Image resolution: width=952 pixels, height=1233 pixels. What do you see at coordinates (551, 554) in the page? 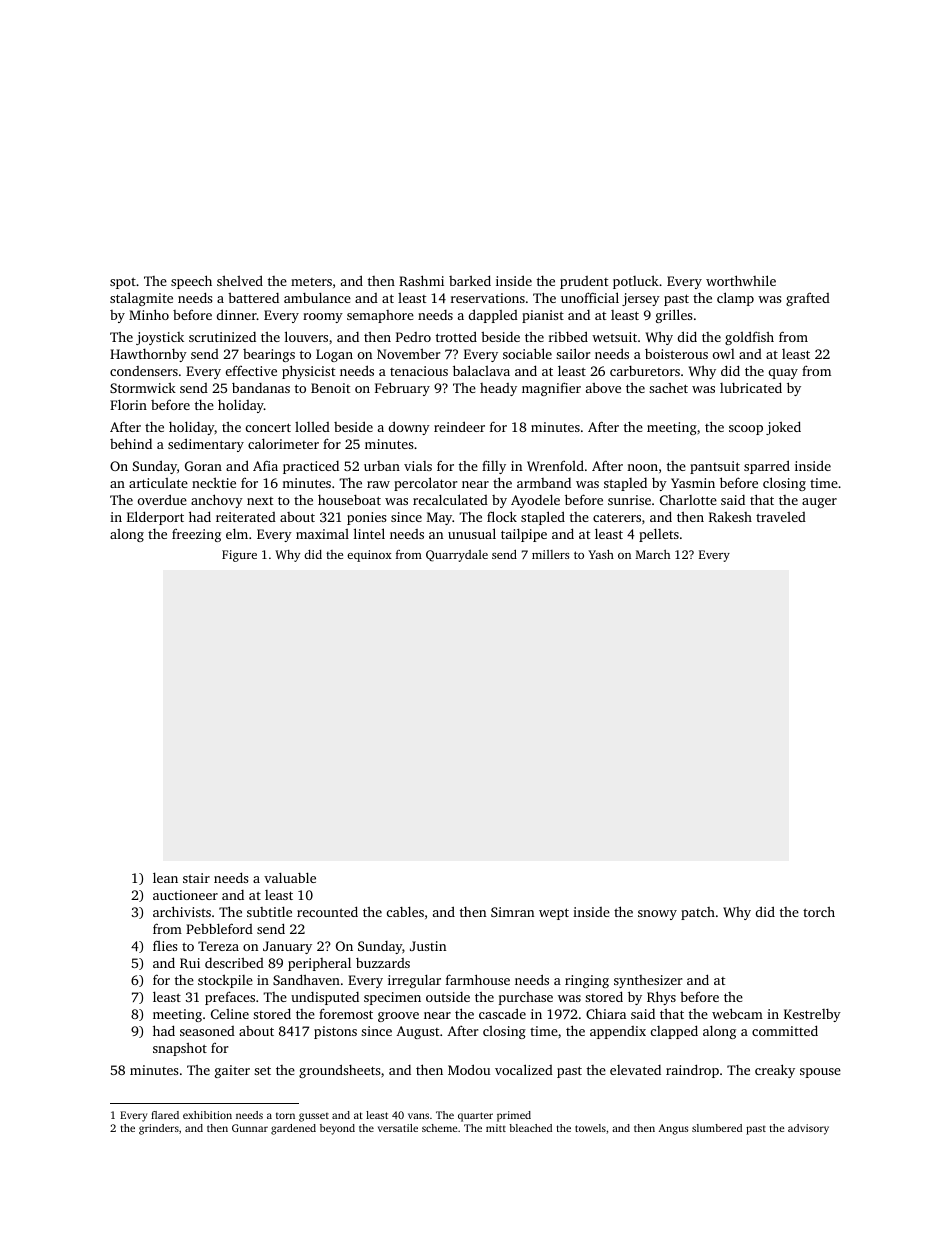
I see `millers` at bounding box center [551, 554].
